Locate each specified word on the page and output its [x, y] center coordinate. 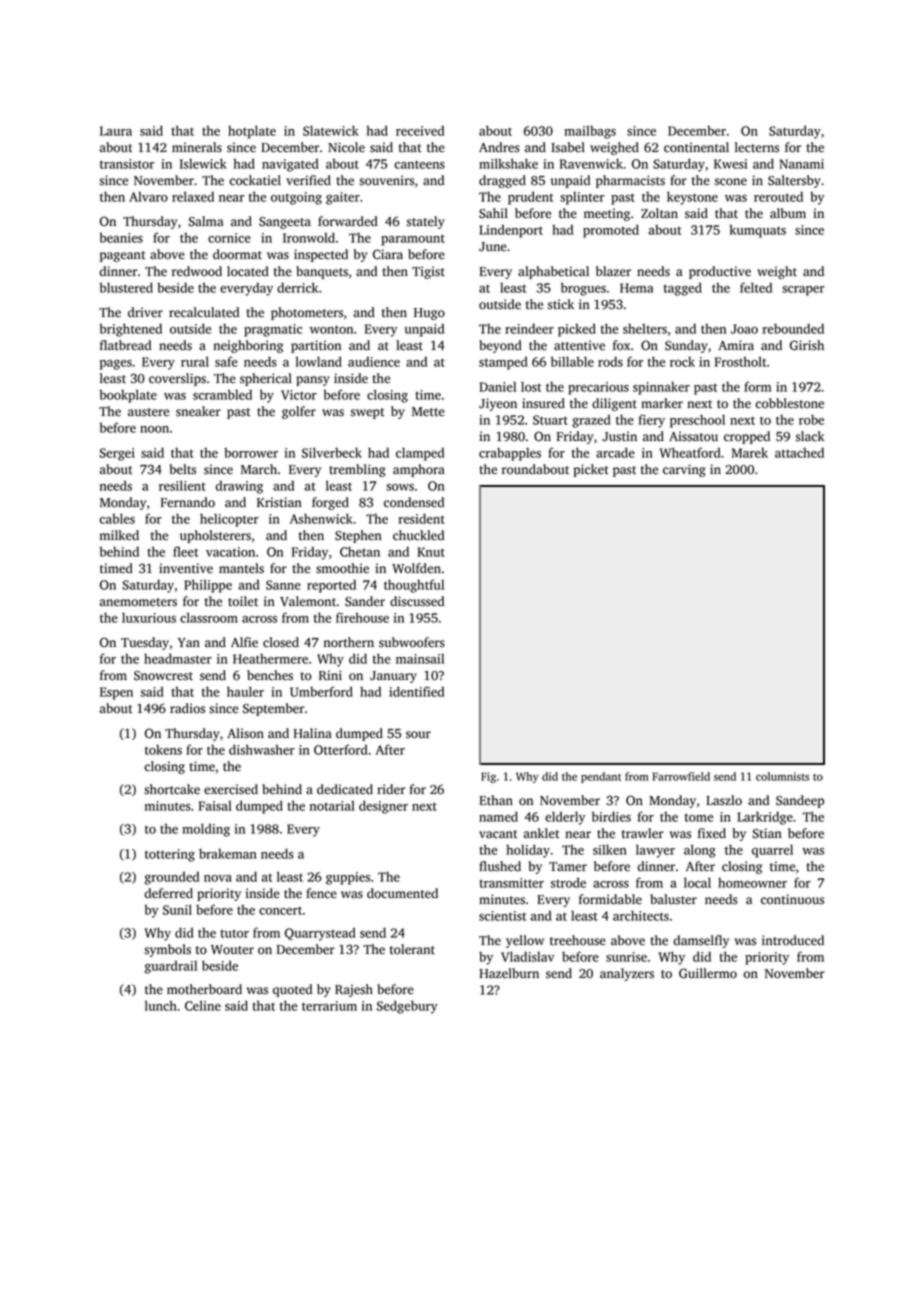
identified [416, 691]
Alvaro [148, 197]
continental [696, 147]
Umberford [321, 691]
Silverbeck [332, 452]
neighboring [248, 346]
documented [402, 893]
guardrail [170, 967]
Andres [499, 147]
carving [684, 470]
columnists [782, 776]
